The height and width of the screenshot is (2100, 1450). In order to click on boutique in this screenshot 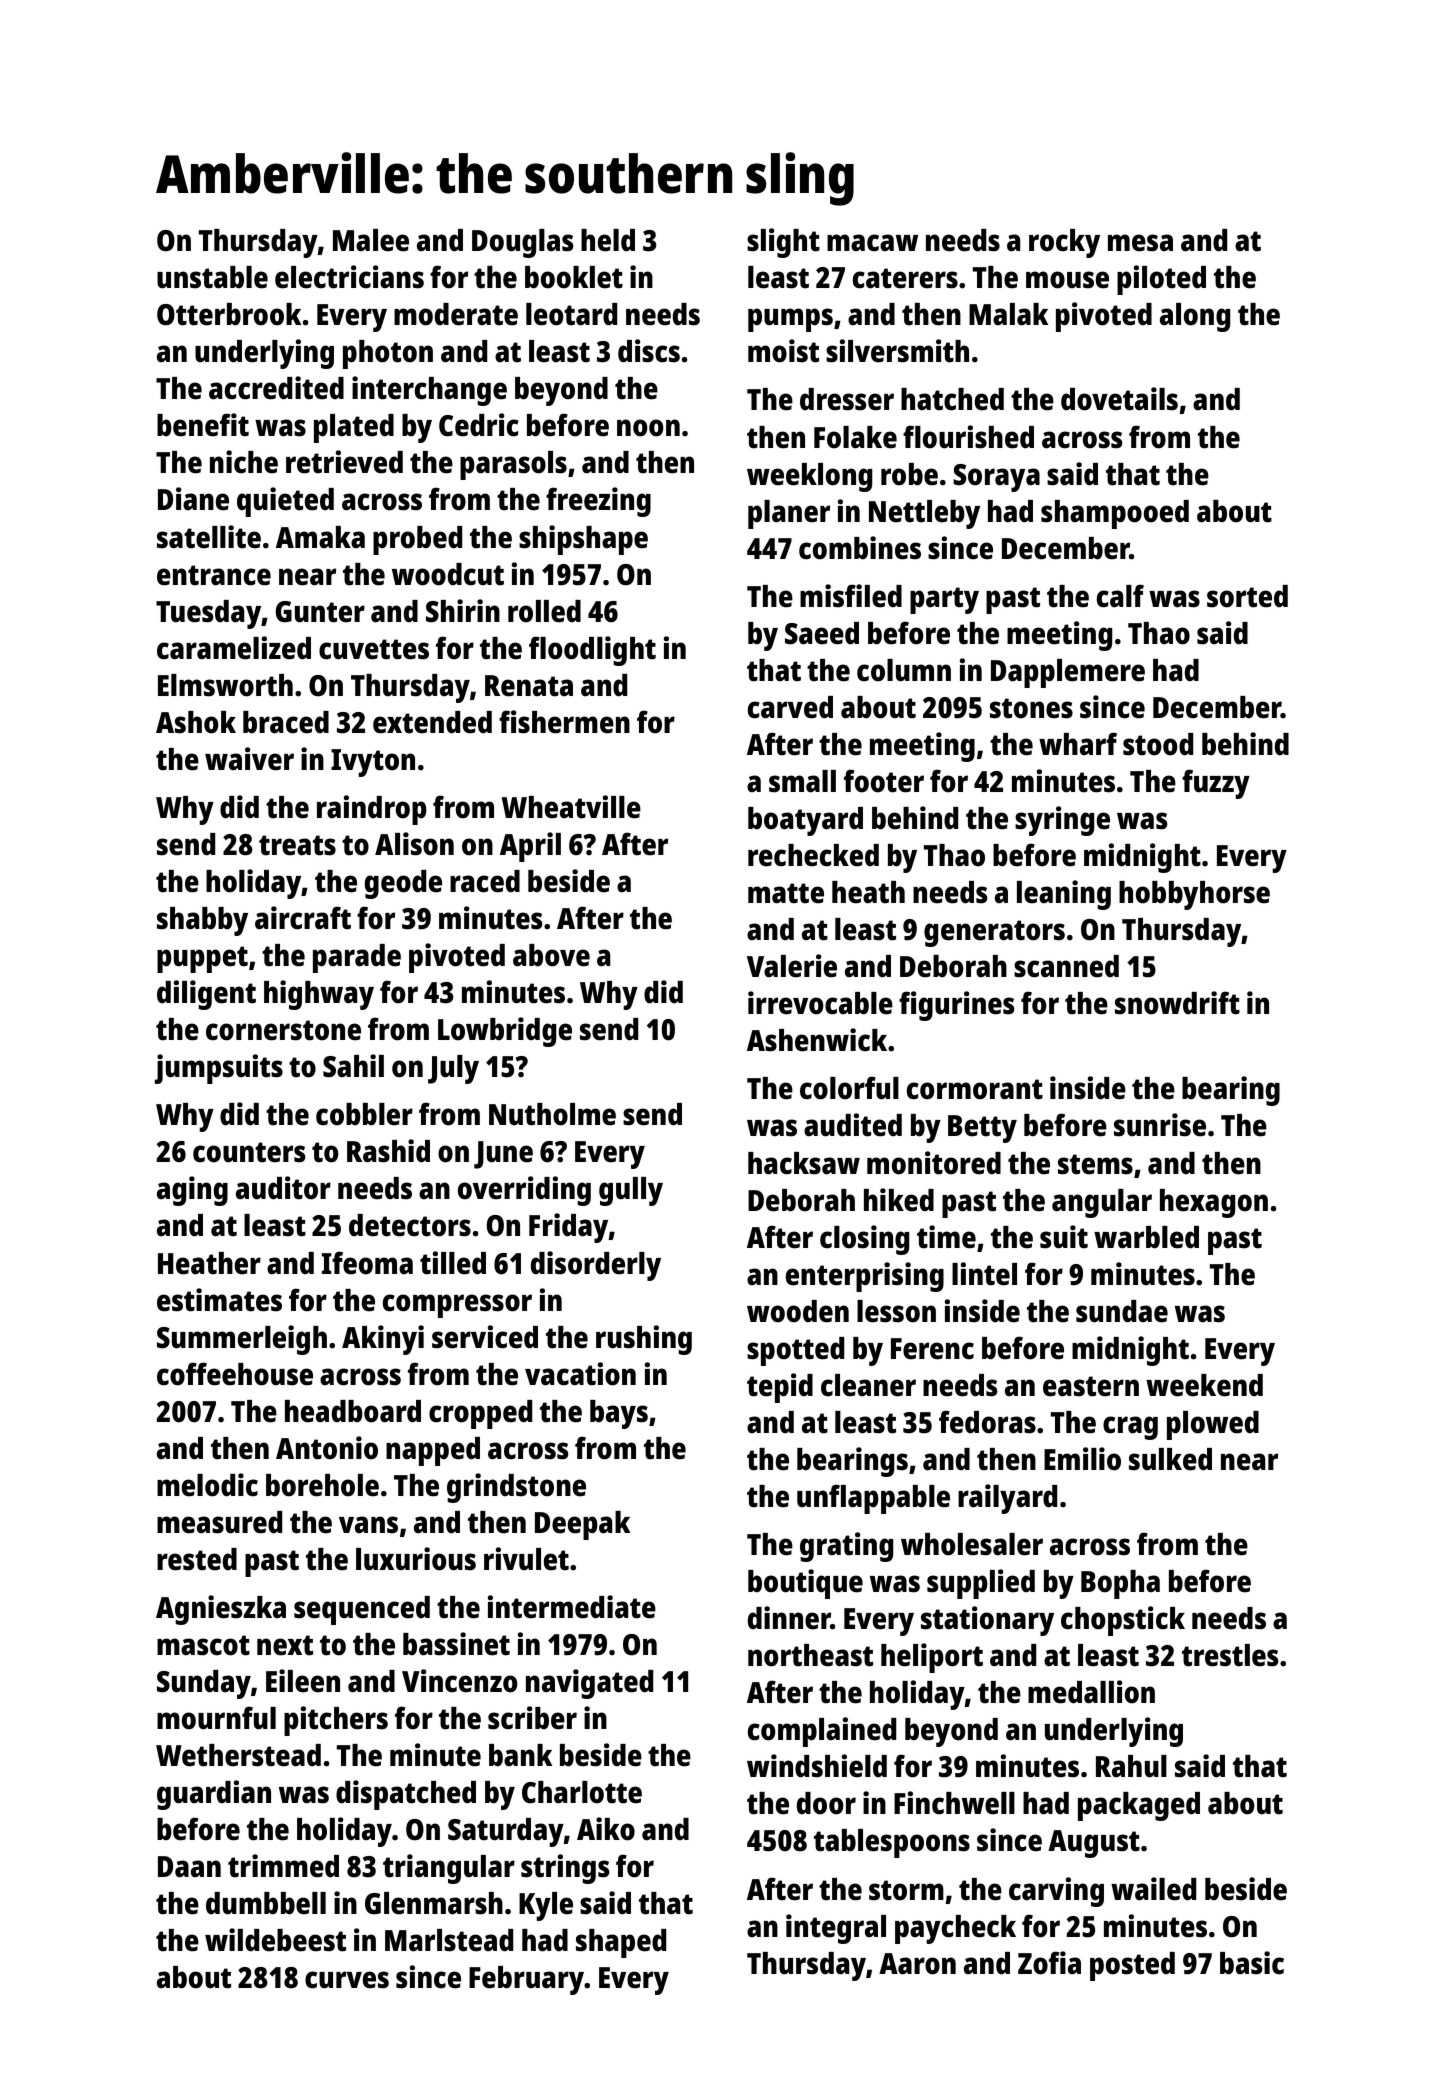, I will do `click(805, 1584)`.
